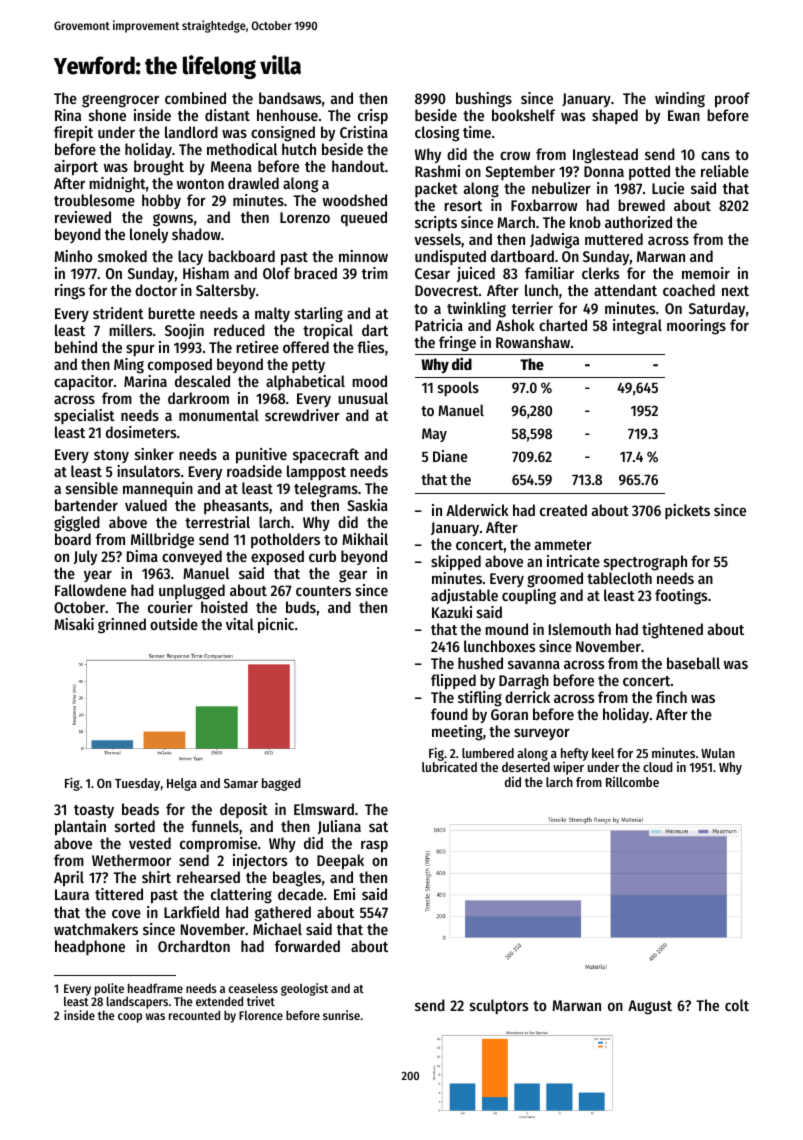  What do you see at coordinates (219, 415) in the image?
I see `monumental` at bounding box center [219, 415].
